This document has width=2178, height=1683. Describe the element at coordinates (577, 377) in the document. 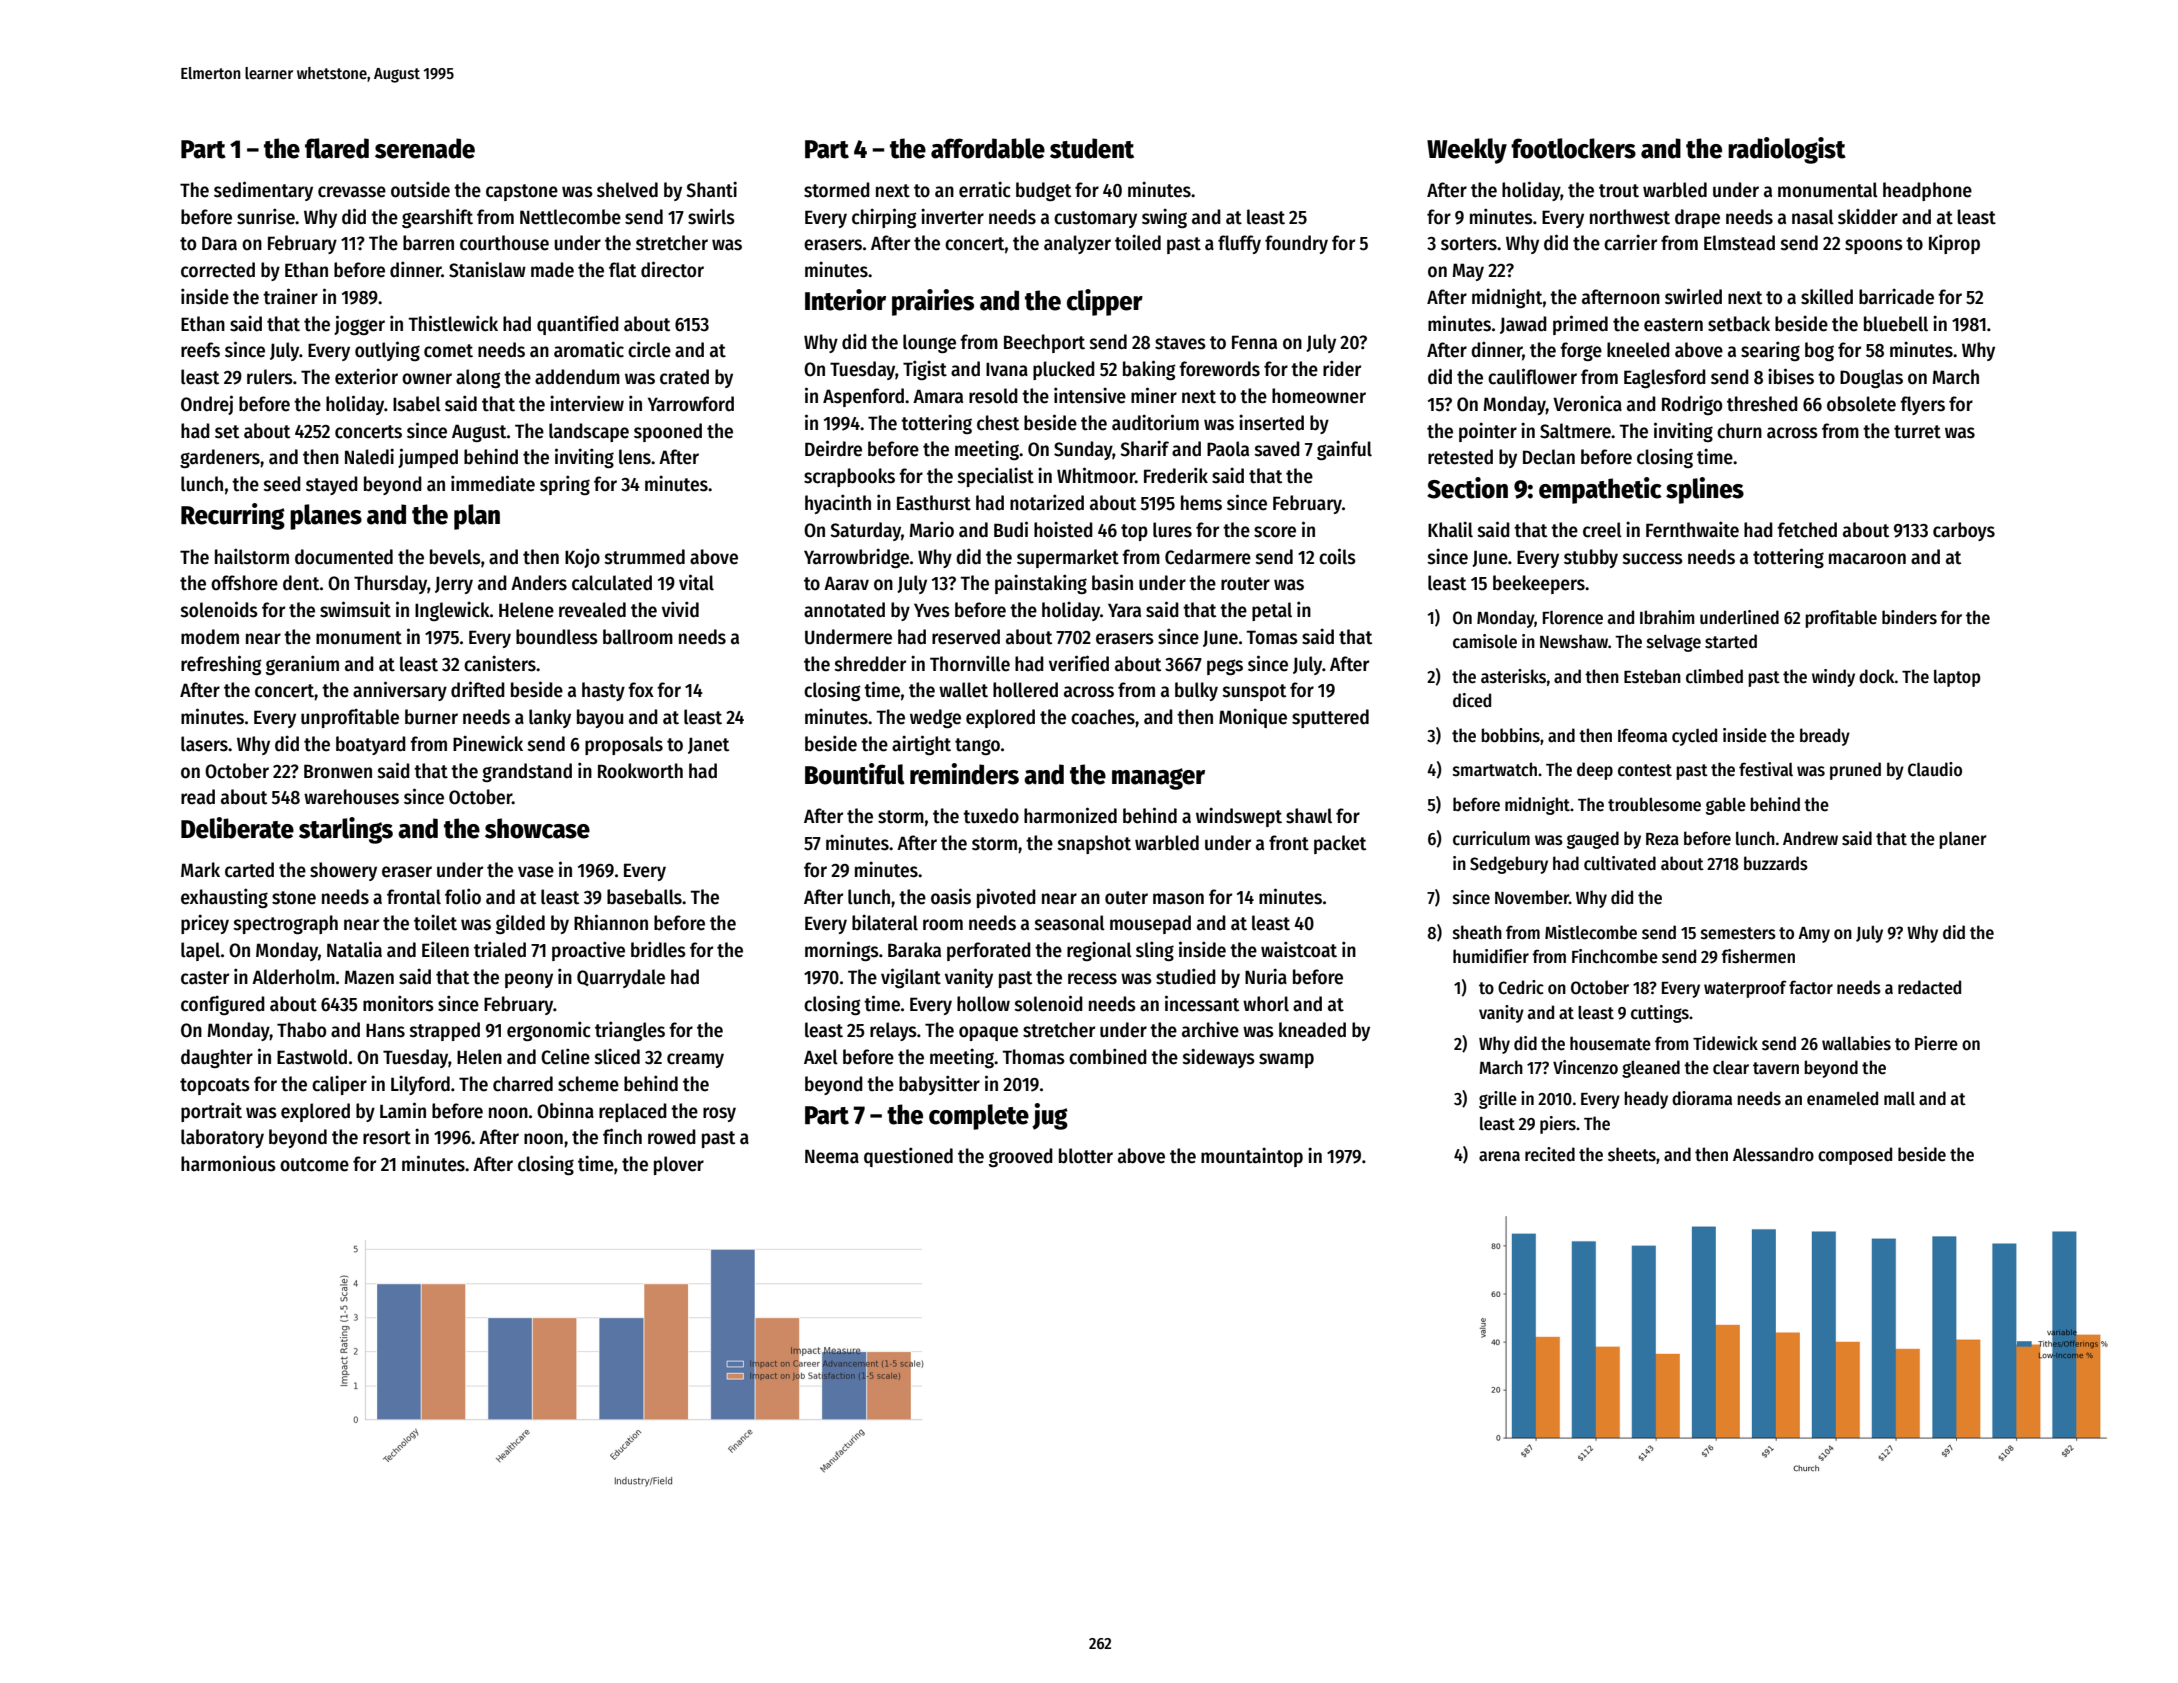

I see `addendum` at that location.
